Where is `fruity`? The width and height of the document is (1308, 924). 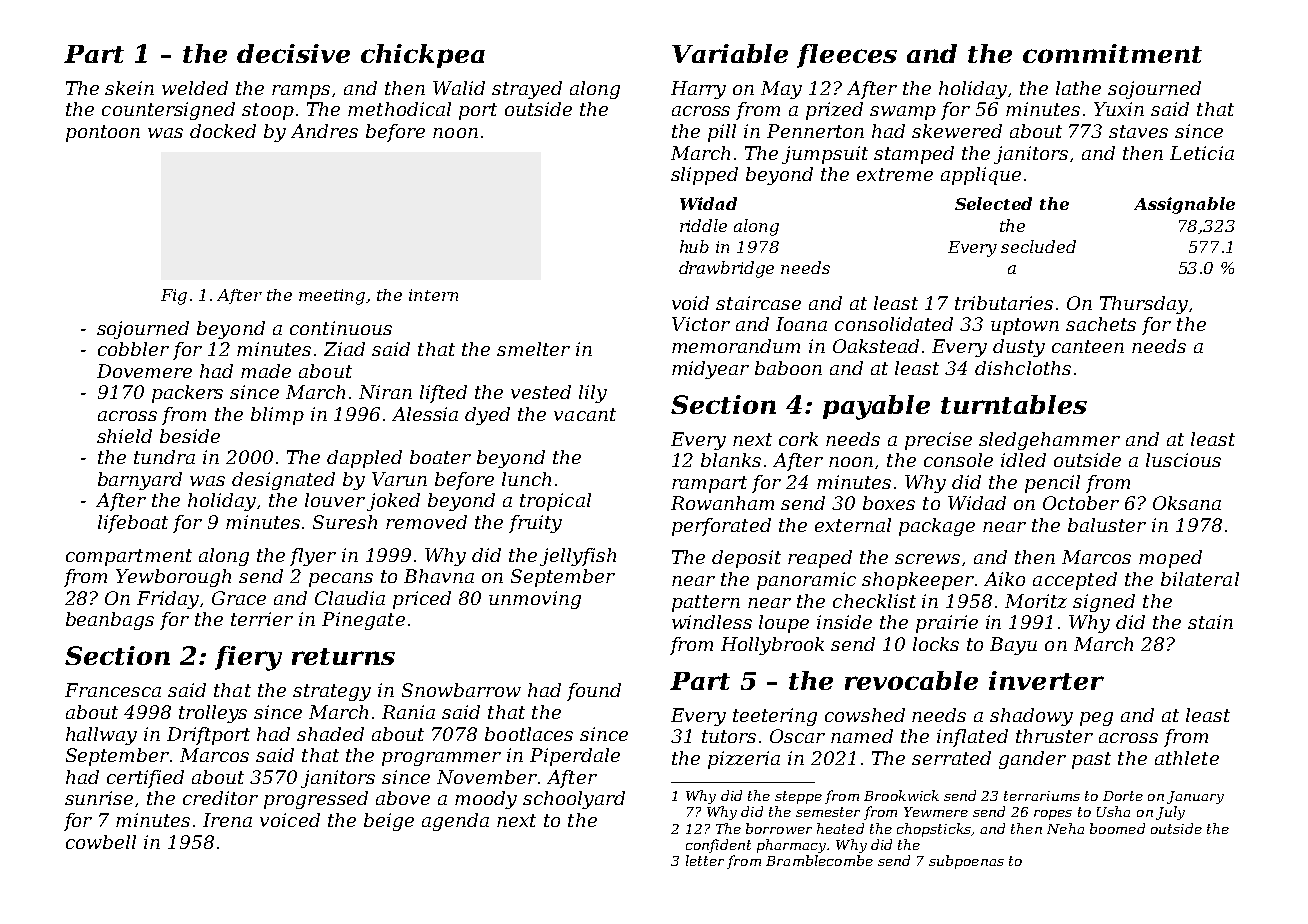 fruity is located at coordinates (535, 524).
